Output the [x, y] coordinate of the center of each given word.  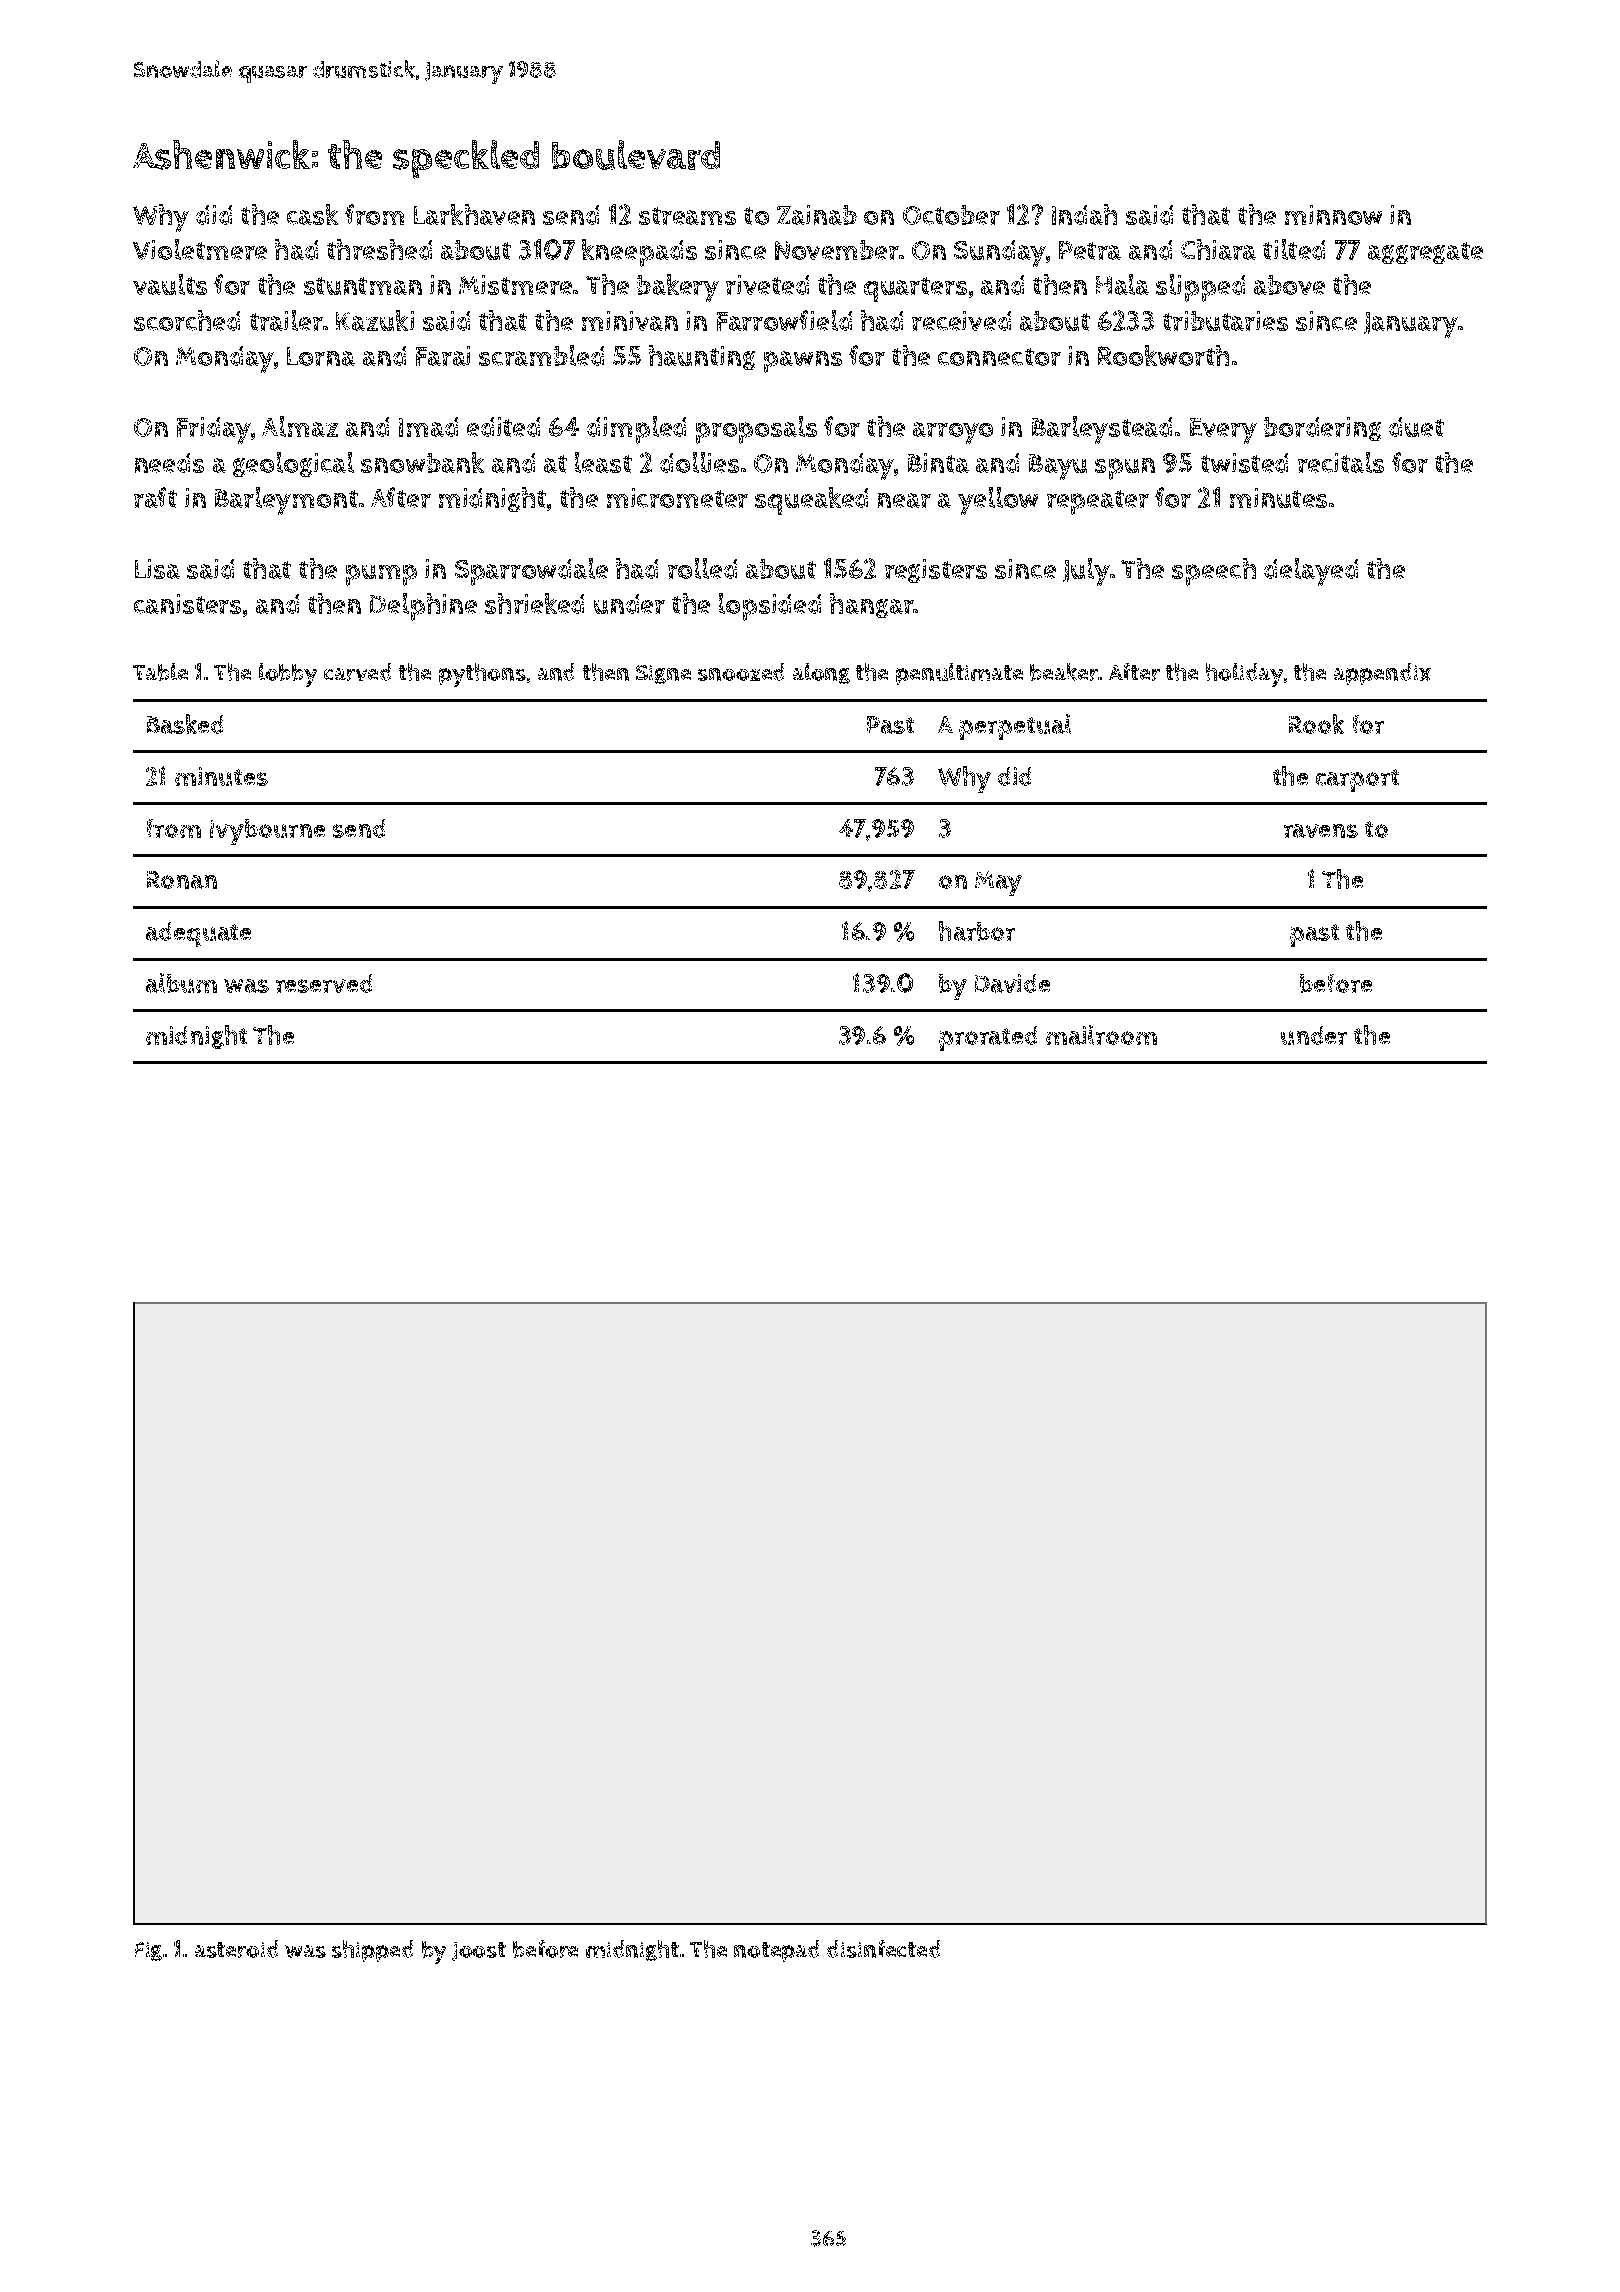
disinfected [883, 1949]
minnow [1333, 215]
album [181, 983]
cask [312, 214]
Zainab [817, 215]
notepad [776, 1951]
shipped [372, 1951]
